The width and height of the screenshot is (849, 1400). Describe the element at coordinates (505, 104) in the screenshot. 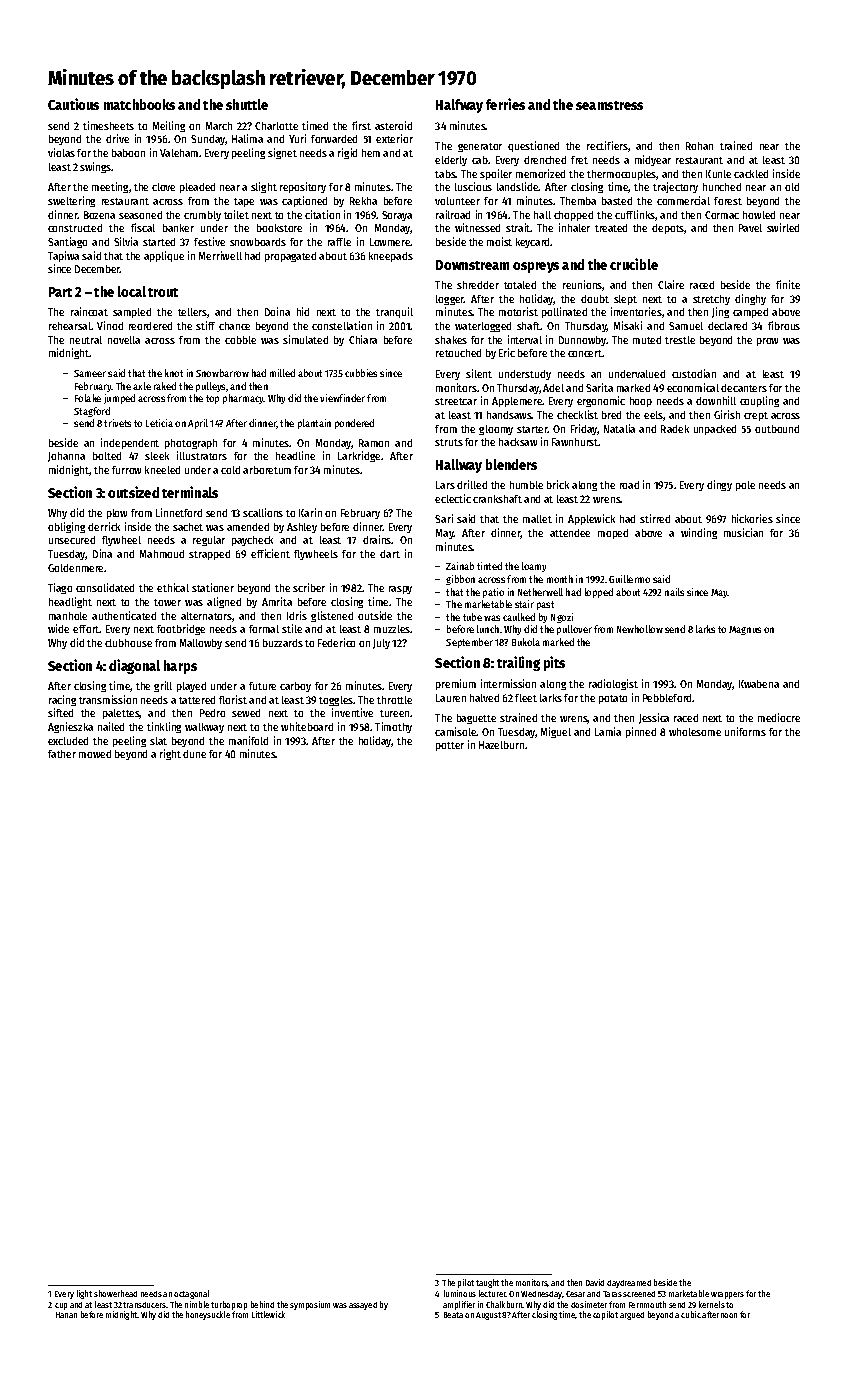

I see `ferries` at that location.
